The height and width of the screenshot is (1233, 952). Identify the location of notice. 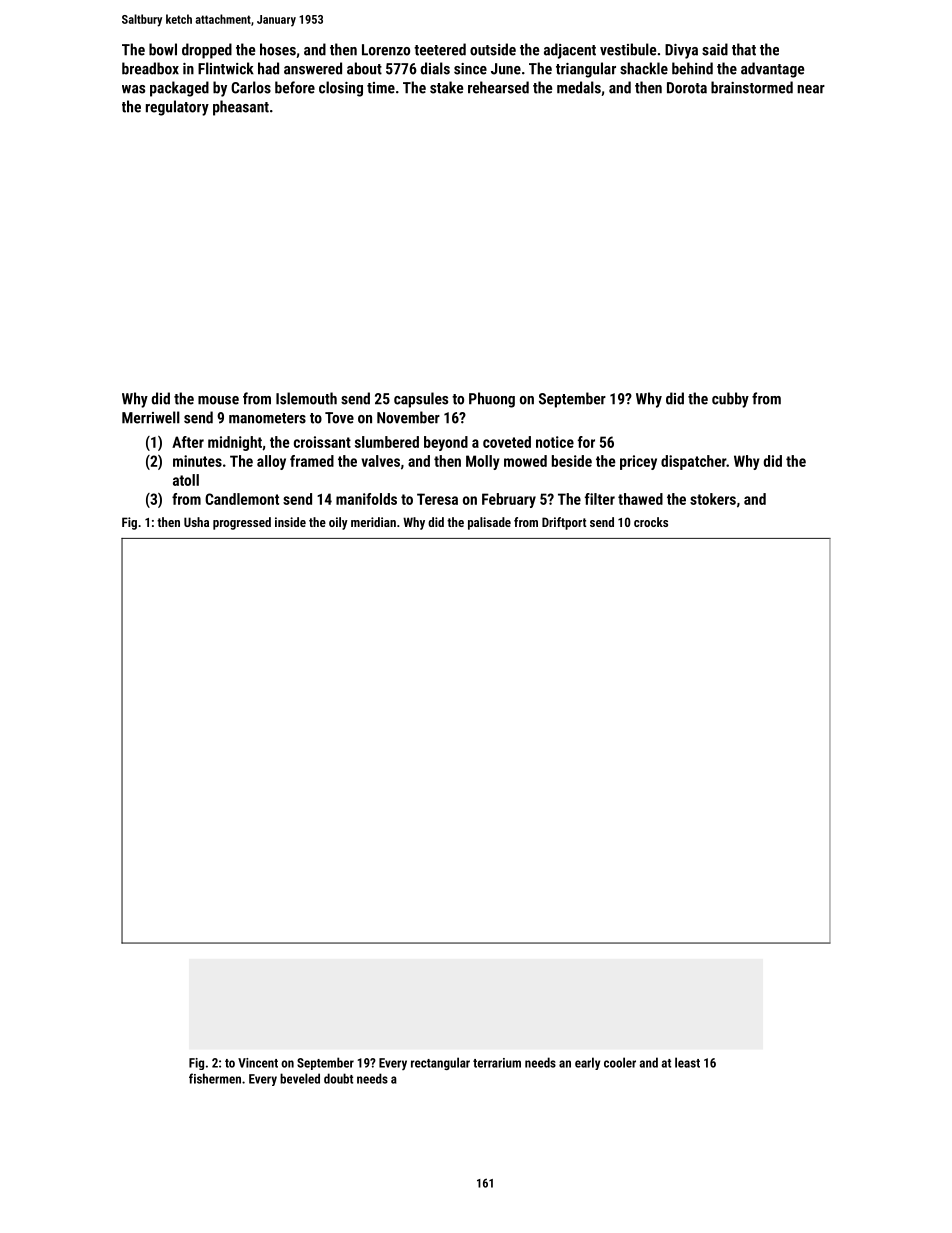
(555, 442).
